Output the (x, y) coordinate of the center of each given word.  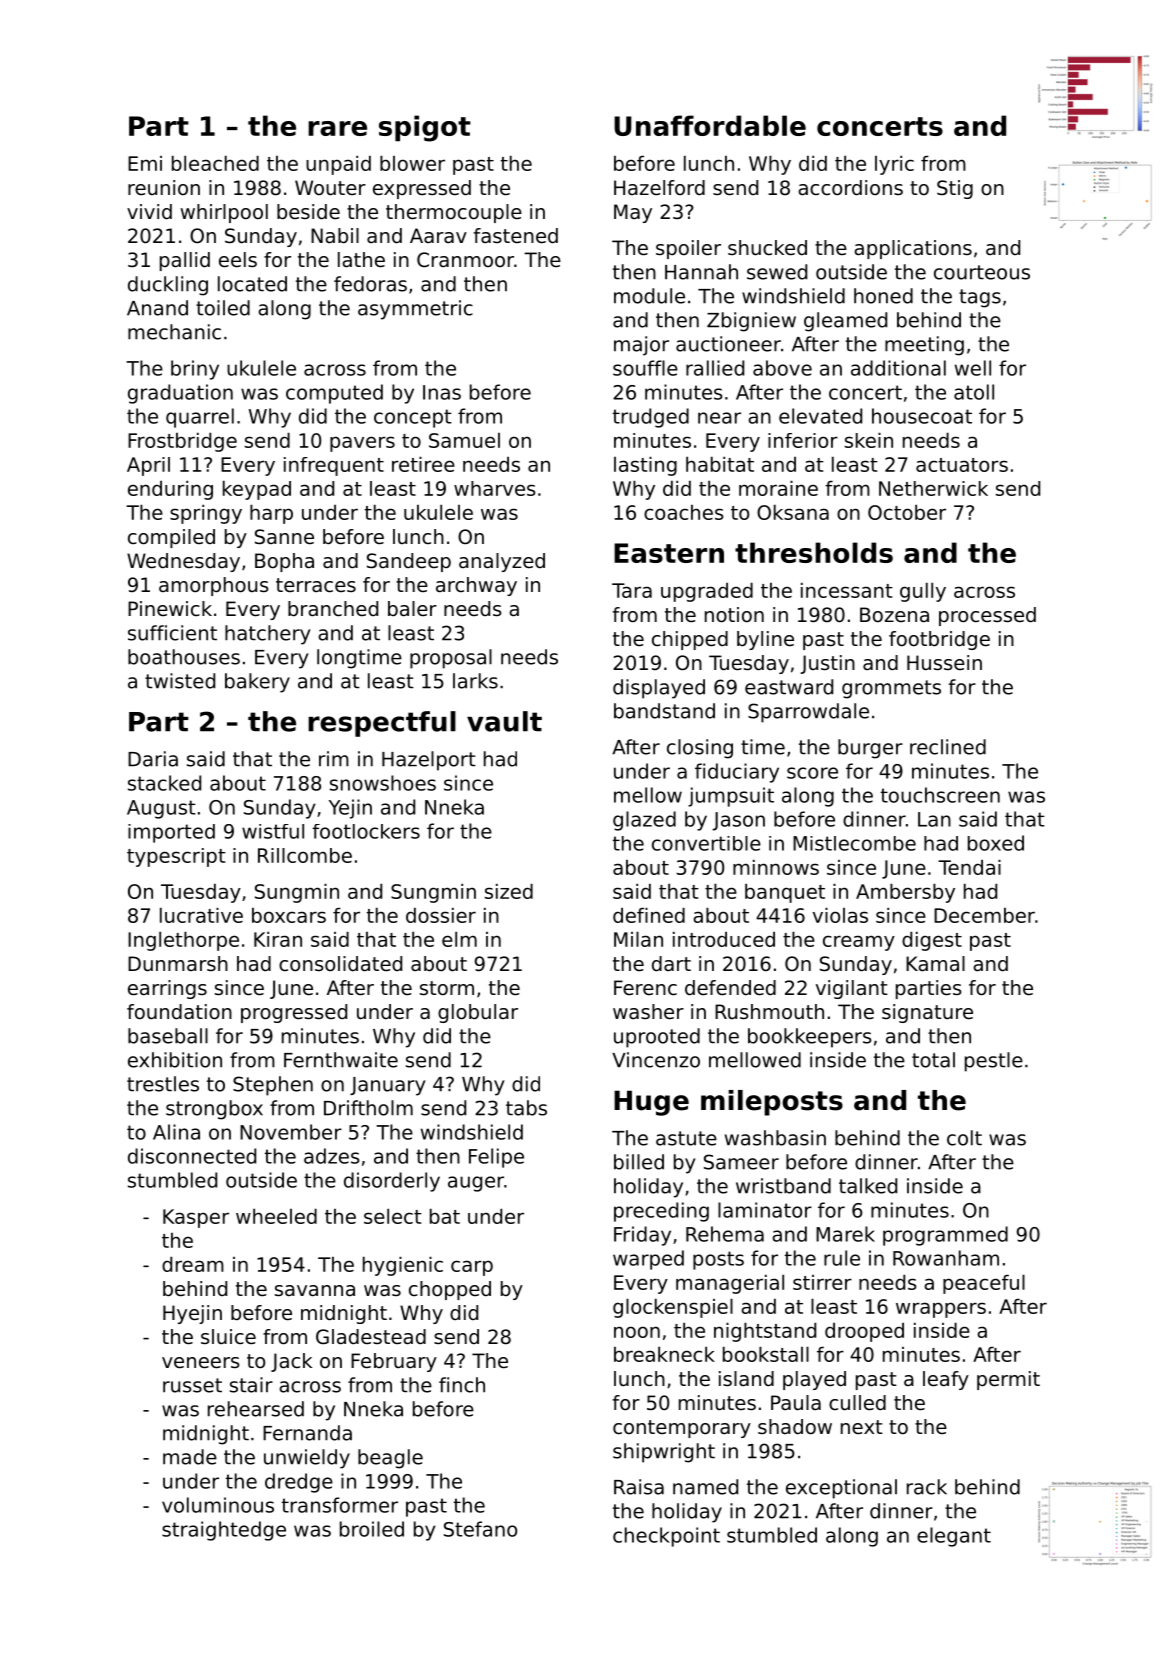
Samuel (464, 440)
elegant (954, 1537)
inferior (803, 440)
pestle (994, 1062)
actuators (962, 465)
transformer (340, 1505)
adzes (332, 1156)
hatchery (268, 635)
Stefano (480, 1529)
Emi (145, 163)
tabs (526, 1108)
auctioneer (728, 344)
